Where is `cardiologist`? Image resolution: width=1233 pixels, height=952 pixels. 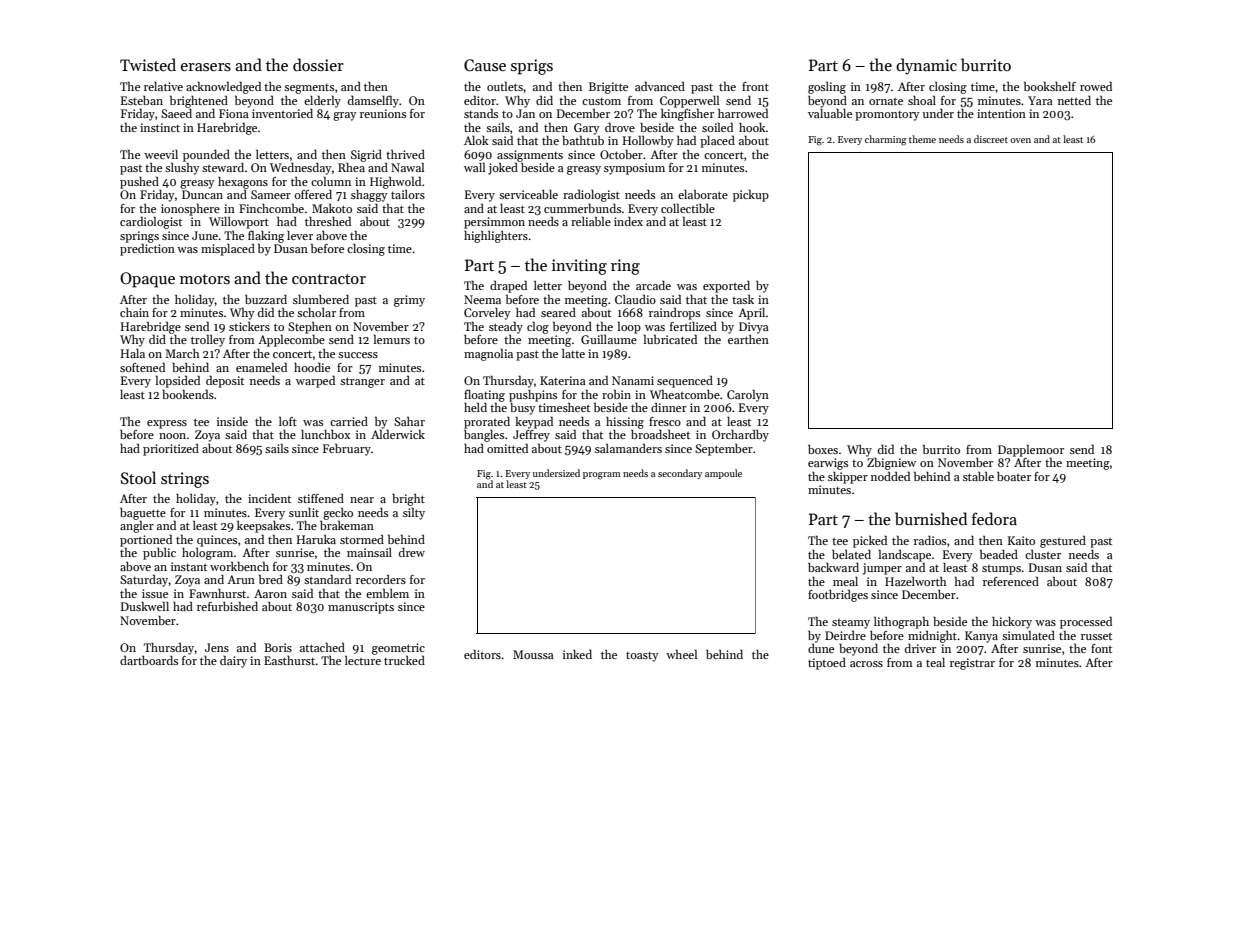 cardiologist is located at coordinates (151, 222).
